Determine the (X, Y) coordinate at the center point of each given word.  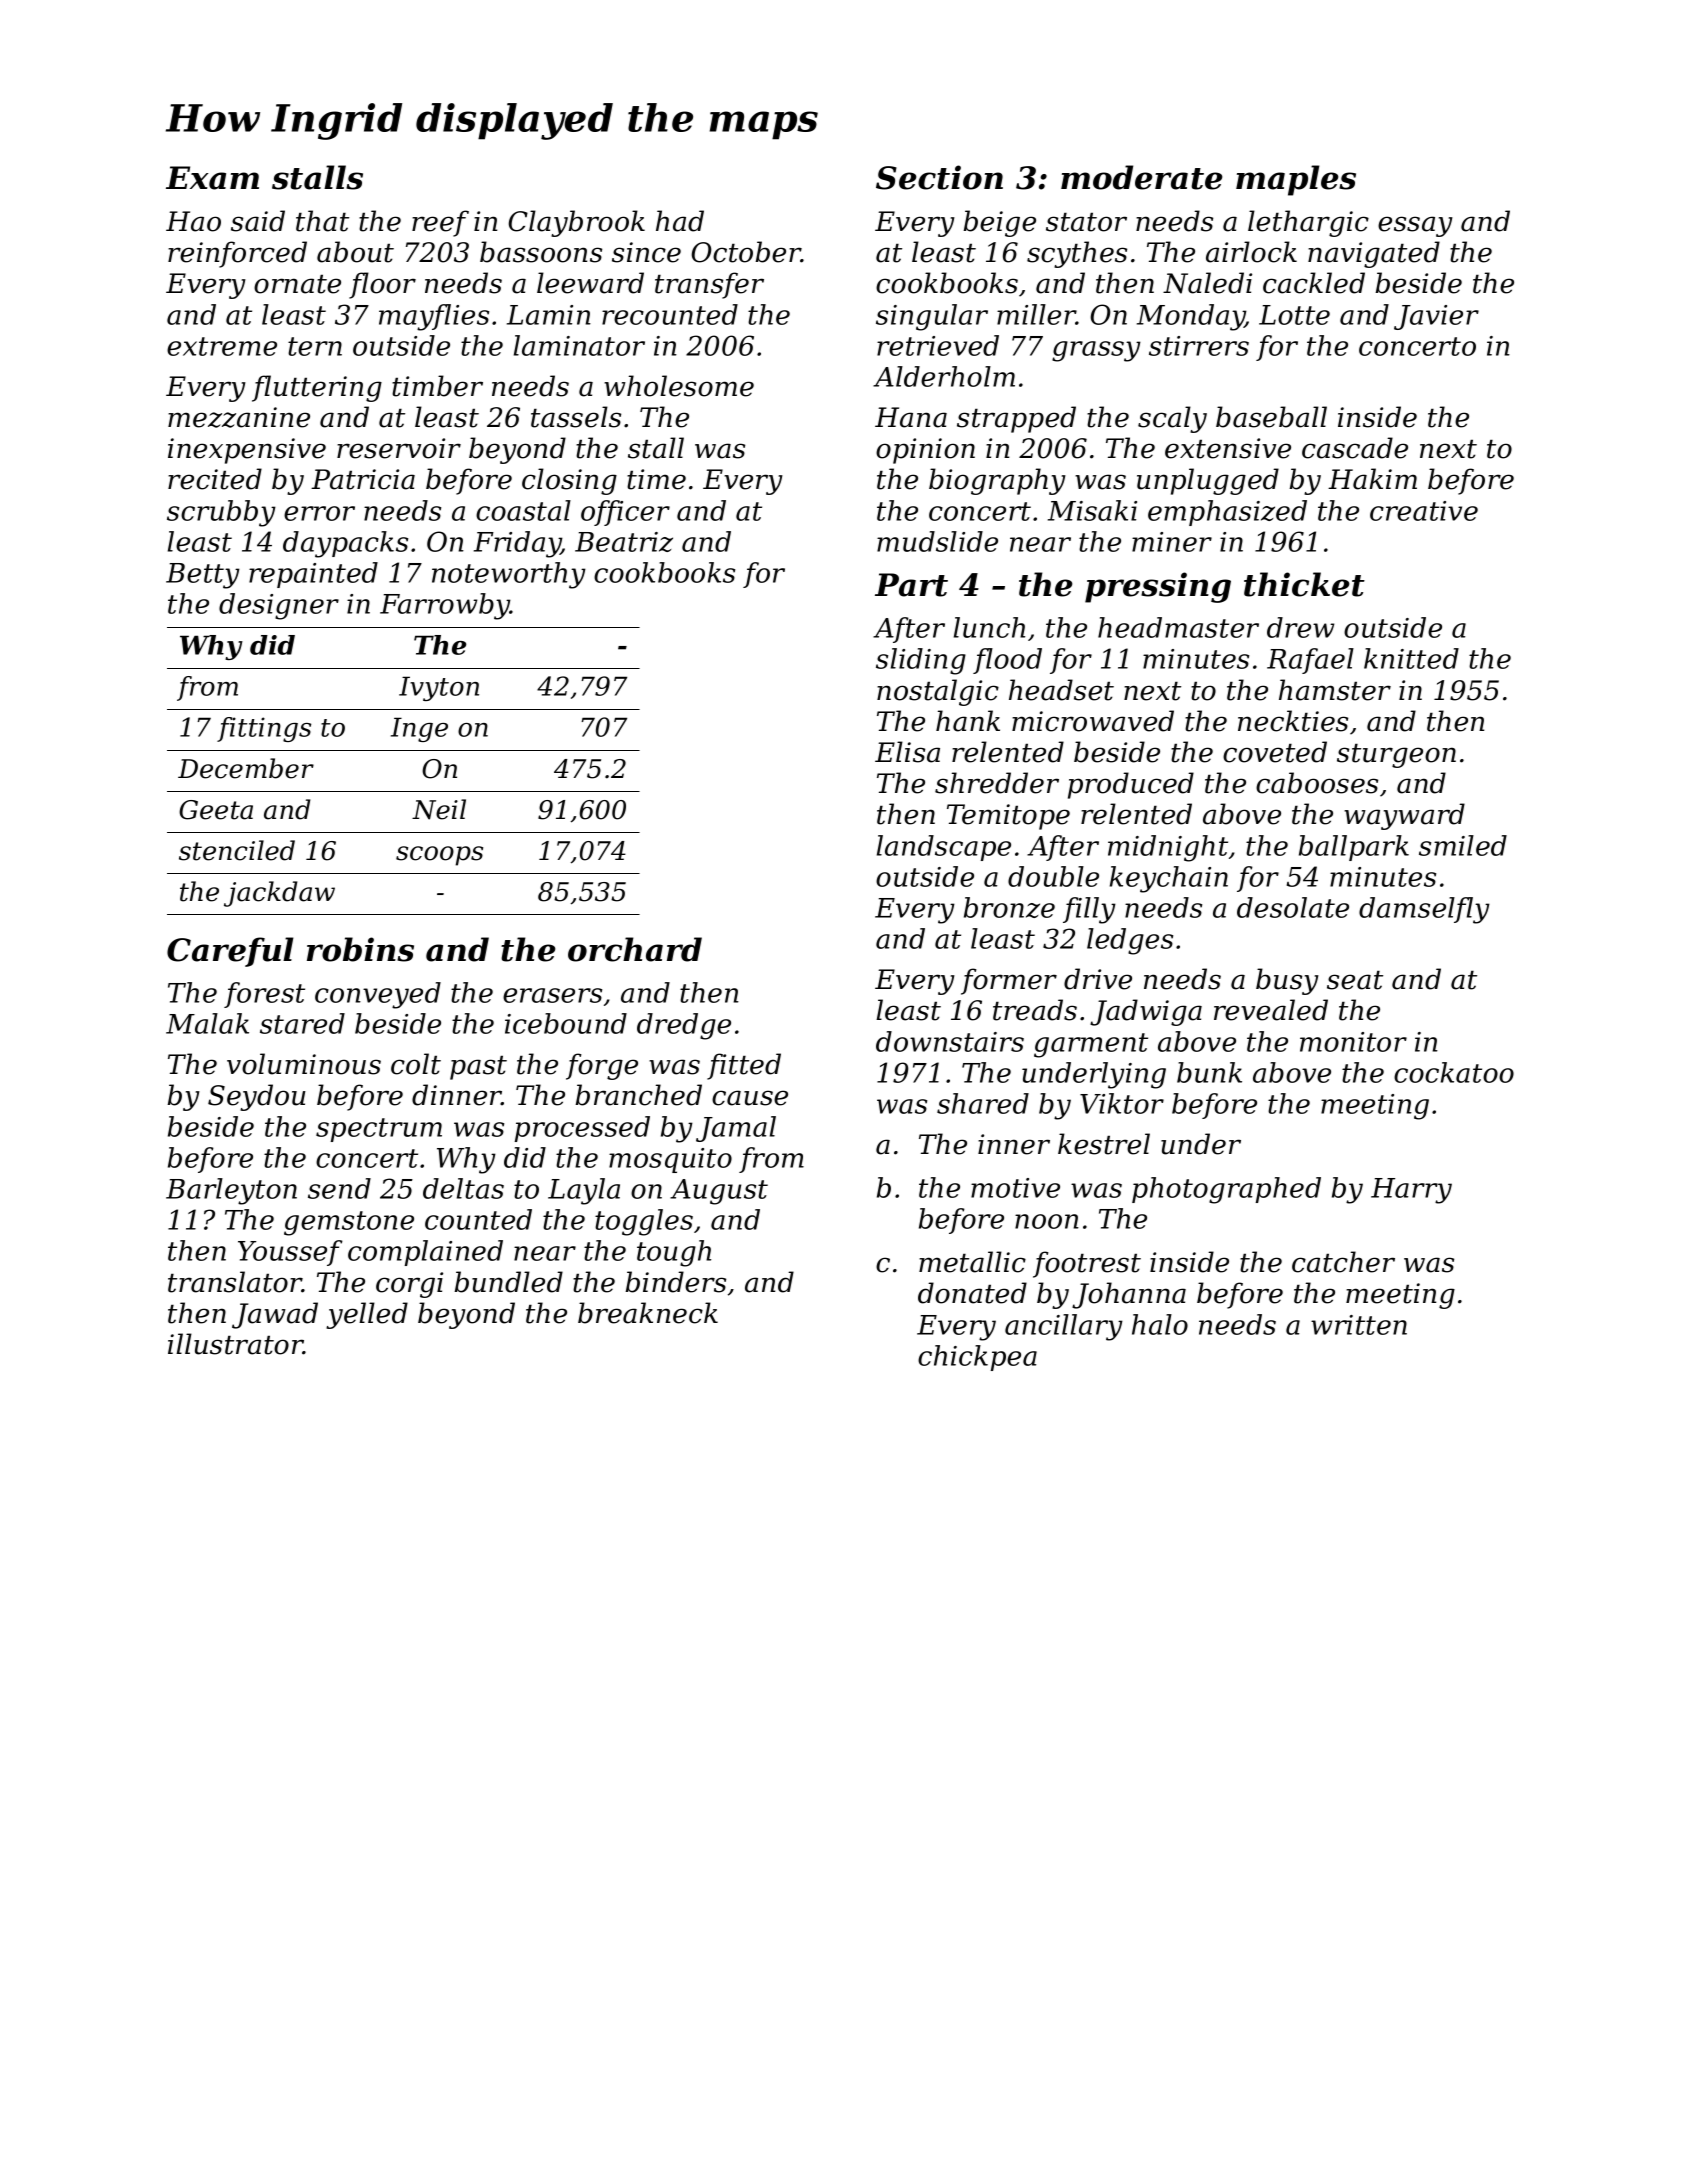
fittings (264, 729)
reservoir (399, 448)
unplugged (1208, 481)
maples (1296, 180)
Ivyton (439, 688)
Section (939, 177)
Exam (212, 178)
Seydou (257, 1097)
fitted (744, 1066)
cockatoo (1454, 1072)
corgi (409, 1285)
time (656, 479)
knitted (1411, 658)
